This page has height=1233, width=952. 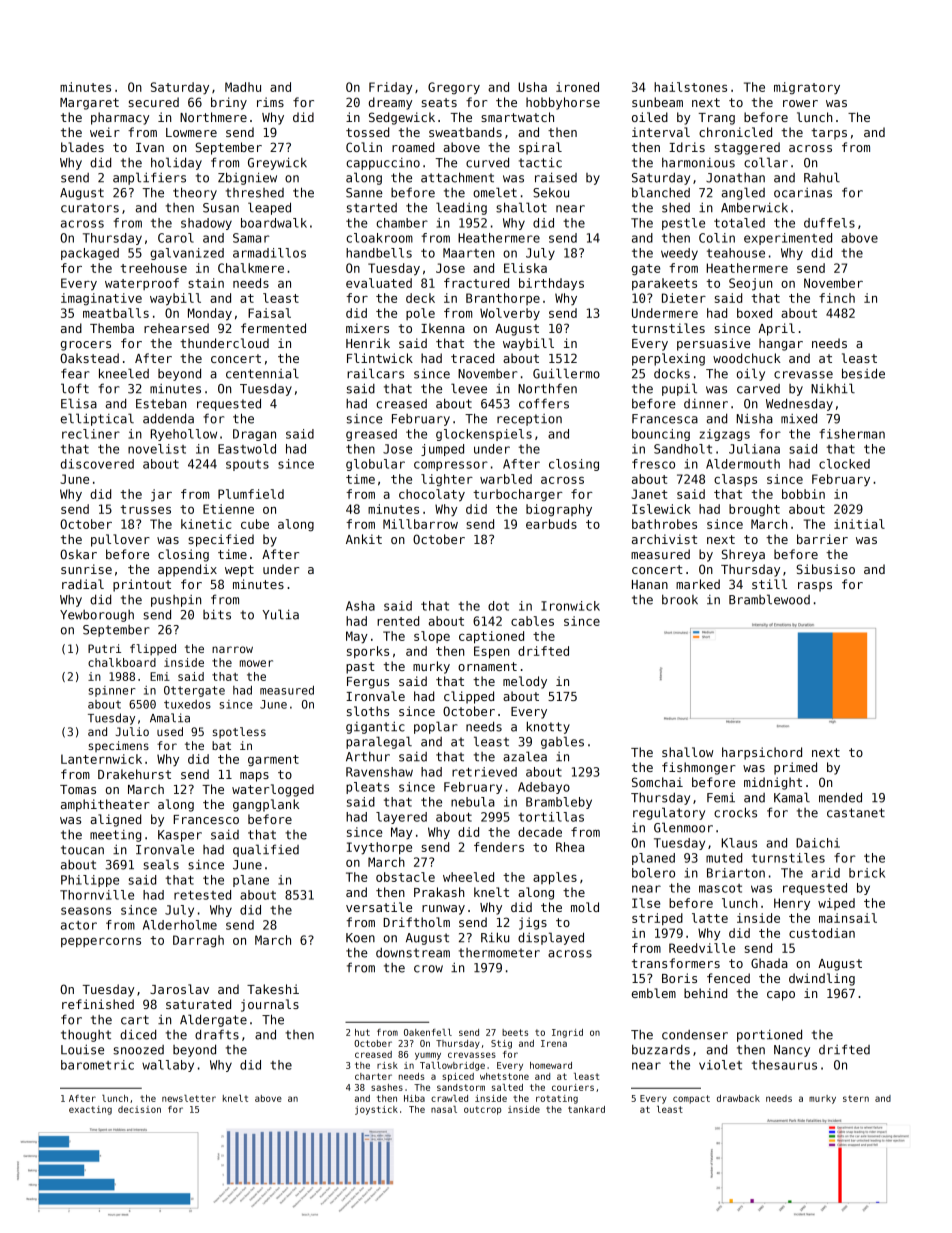 What do you see at coordinates (544, 788) in the page?
I see `Adebayo` at bounding box center [544, 788].
